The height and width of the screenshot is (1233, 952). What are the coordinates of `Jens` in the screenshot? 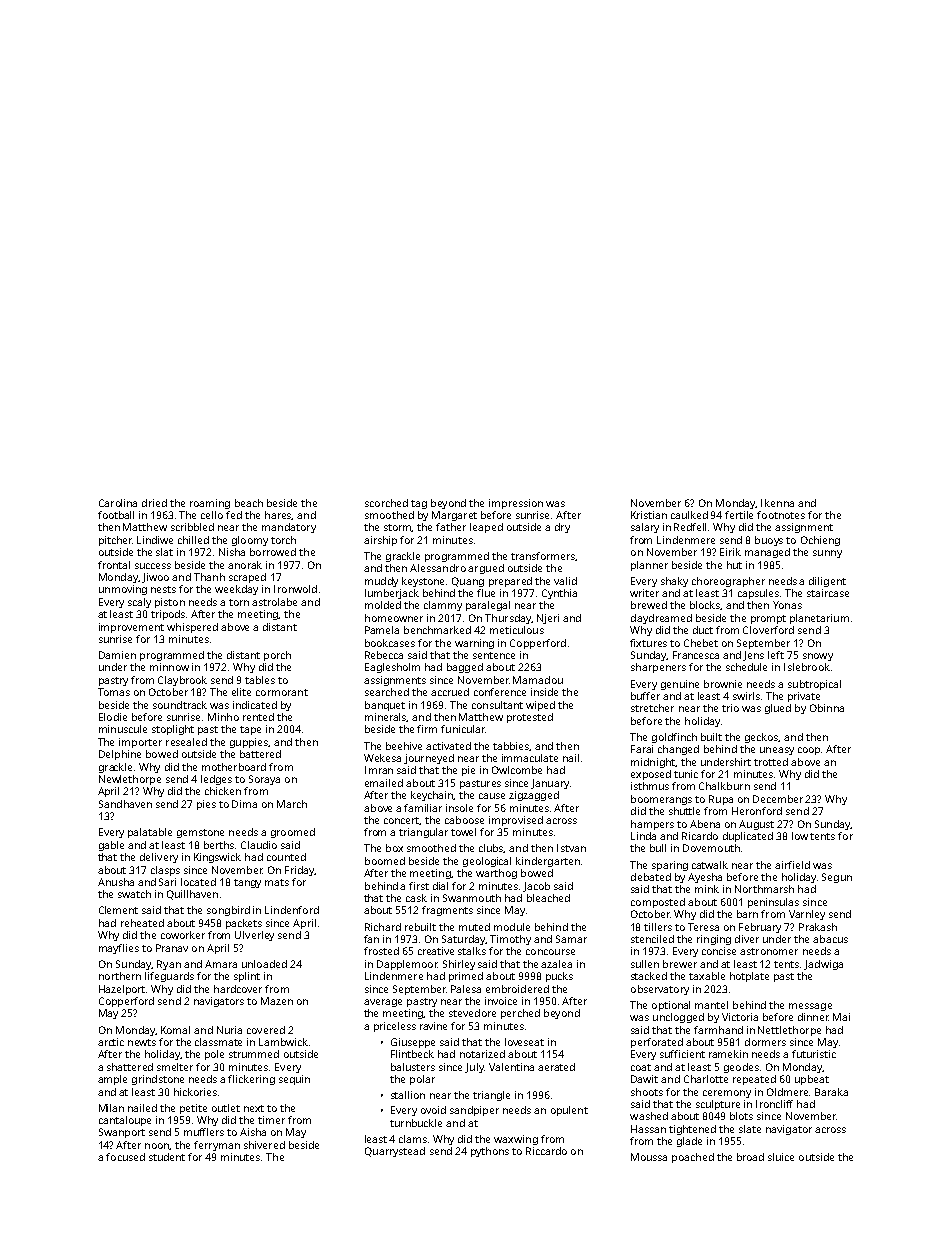 It's located at (753, 656).
